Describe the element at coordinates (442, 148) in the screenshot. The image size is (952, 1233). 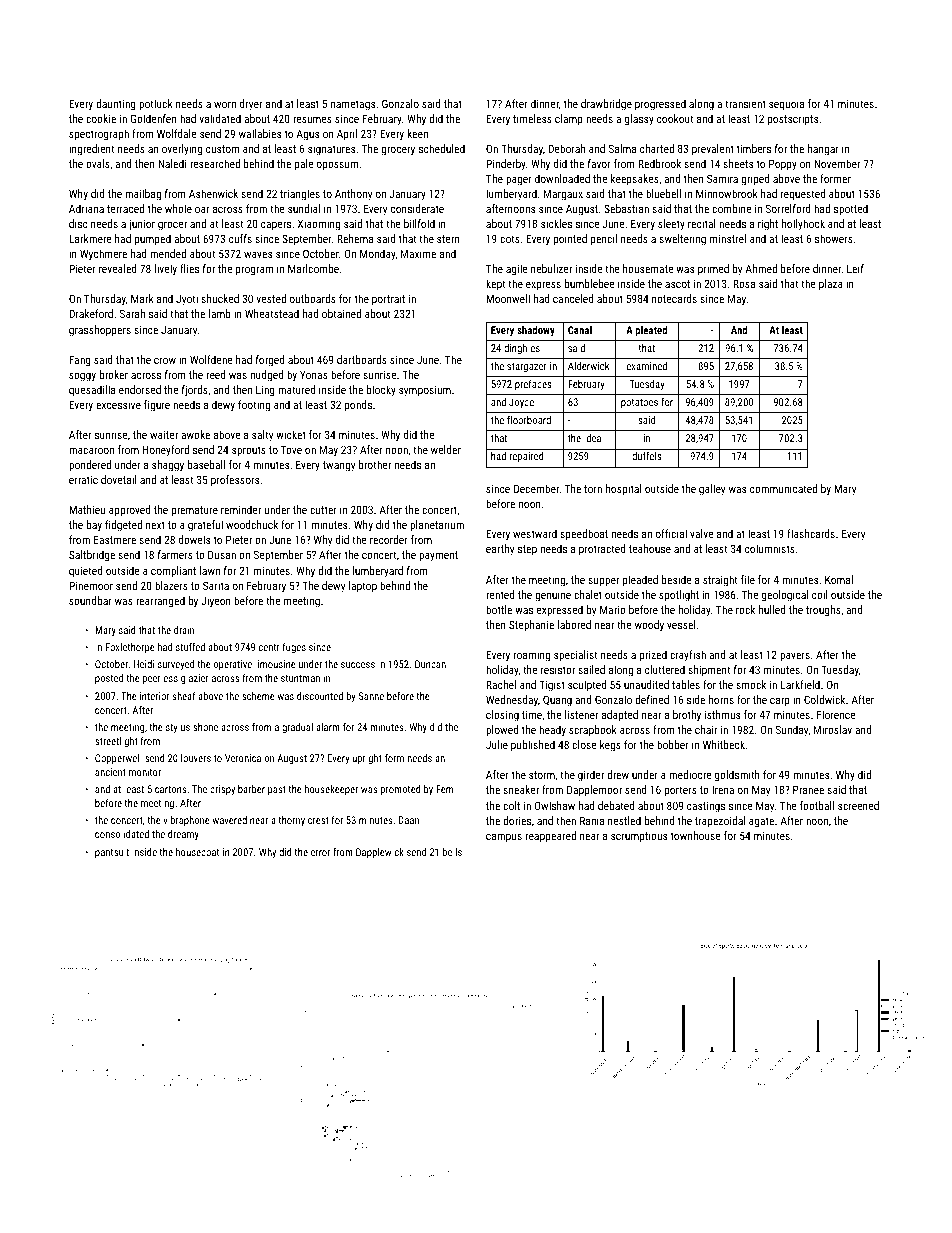
I see `scheduled` at that location.
